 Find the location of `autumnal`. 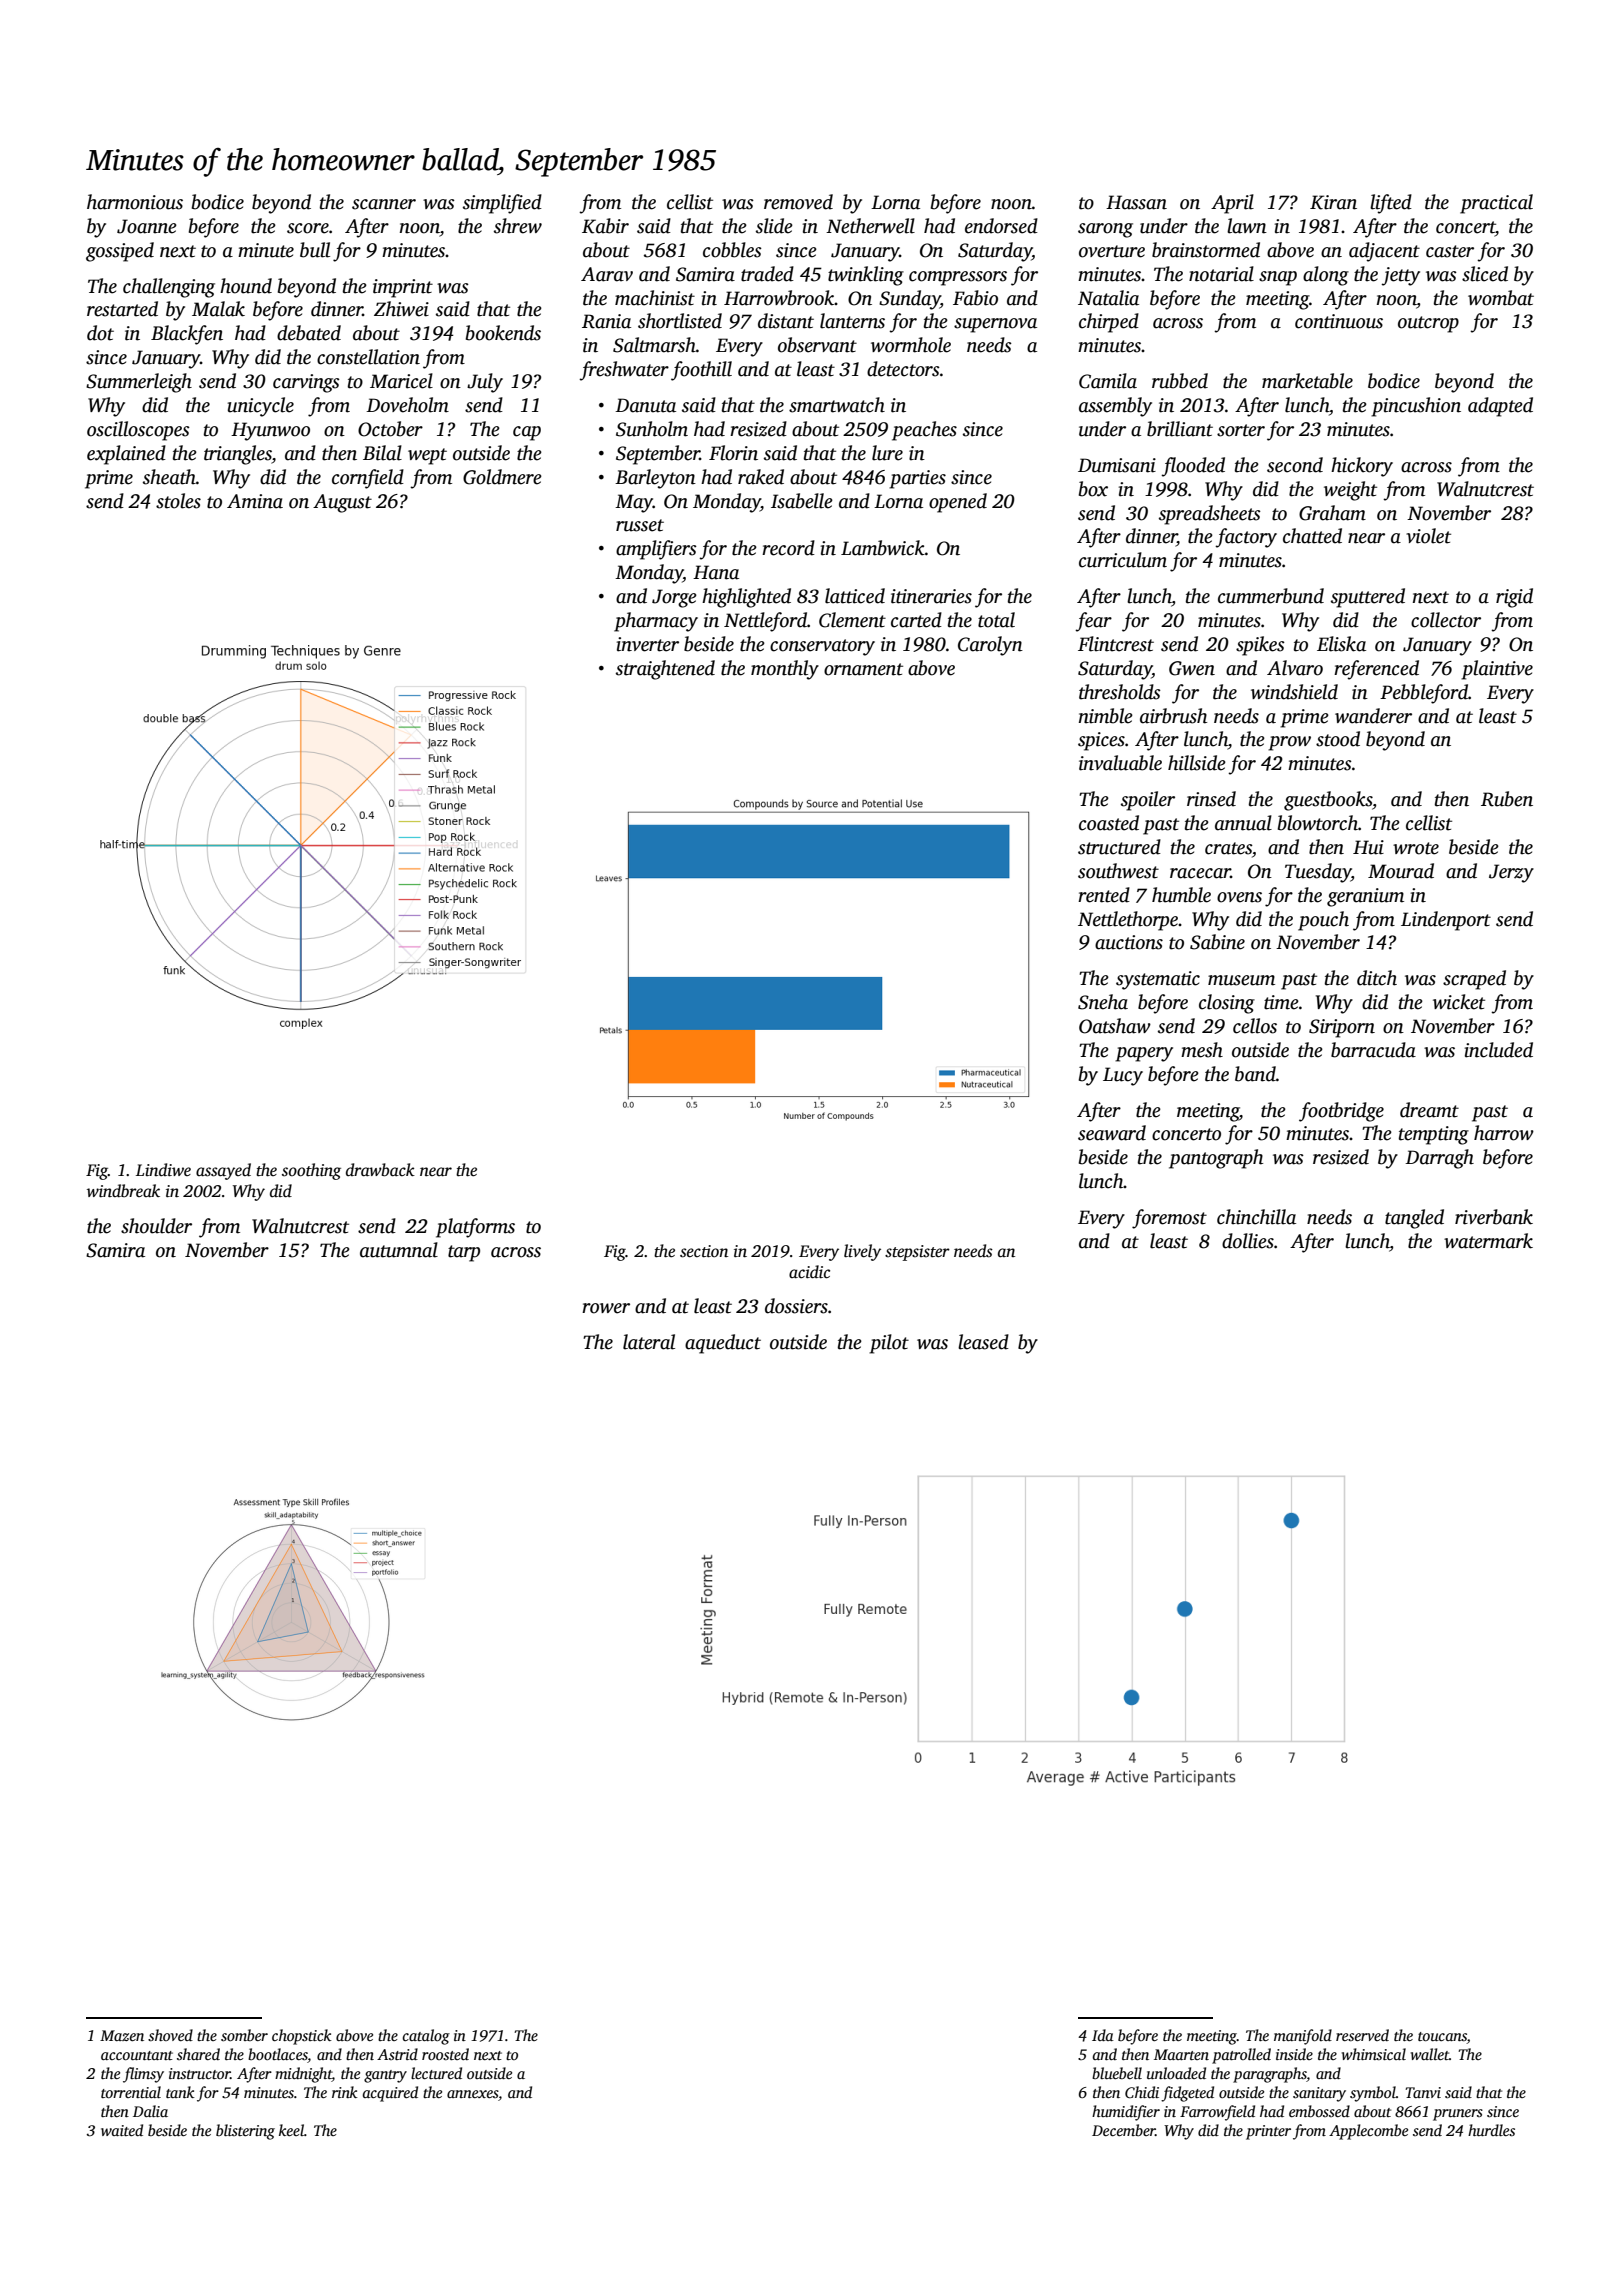

autumnal is located at coordinates (399, 1250).
